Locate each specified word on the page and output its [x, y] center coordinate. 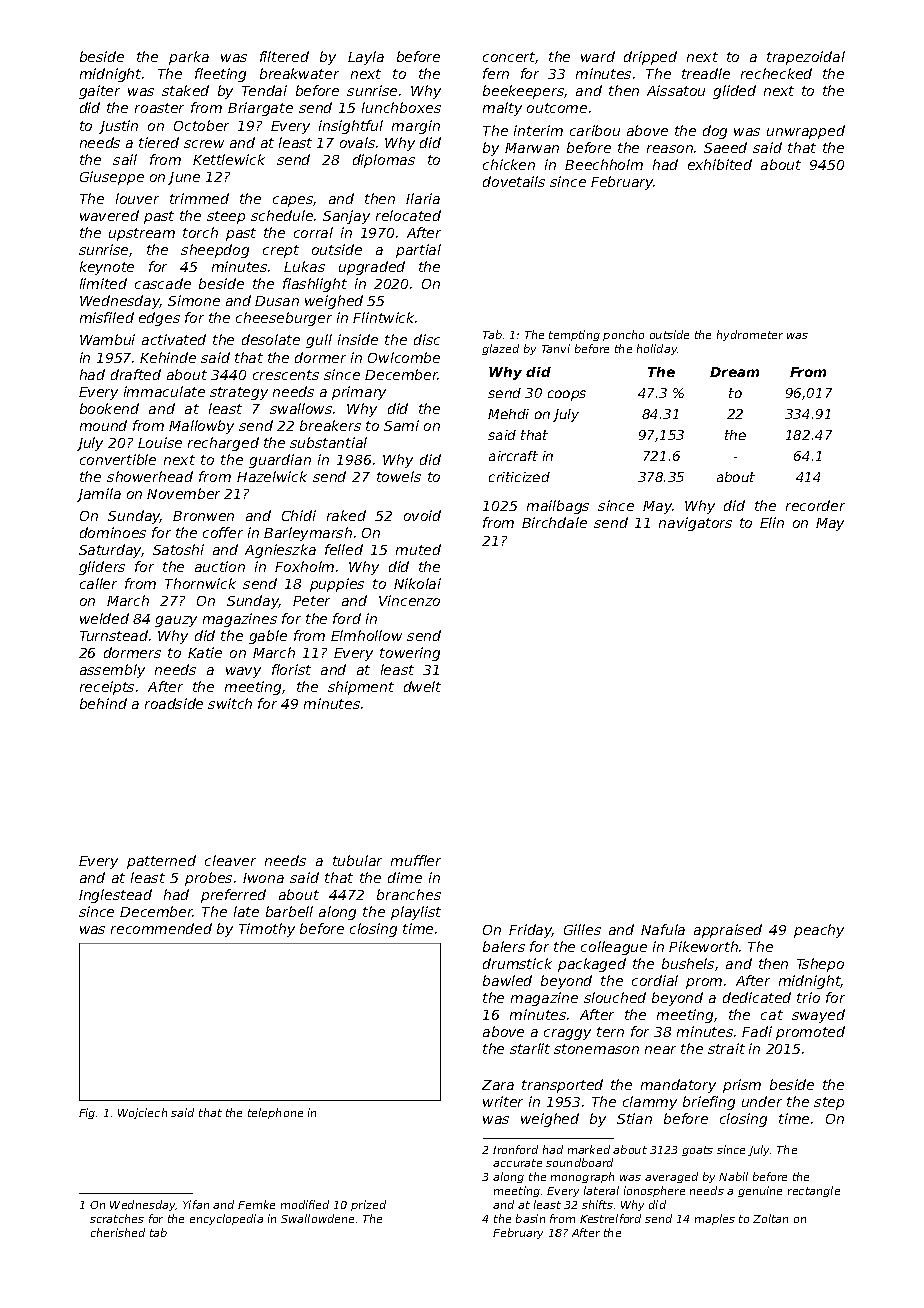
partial [418, 251]
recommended [161, 928]
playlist [416, 913]
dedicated [757, 997]
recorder [815, 505]
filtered [284, 56]
